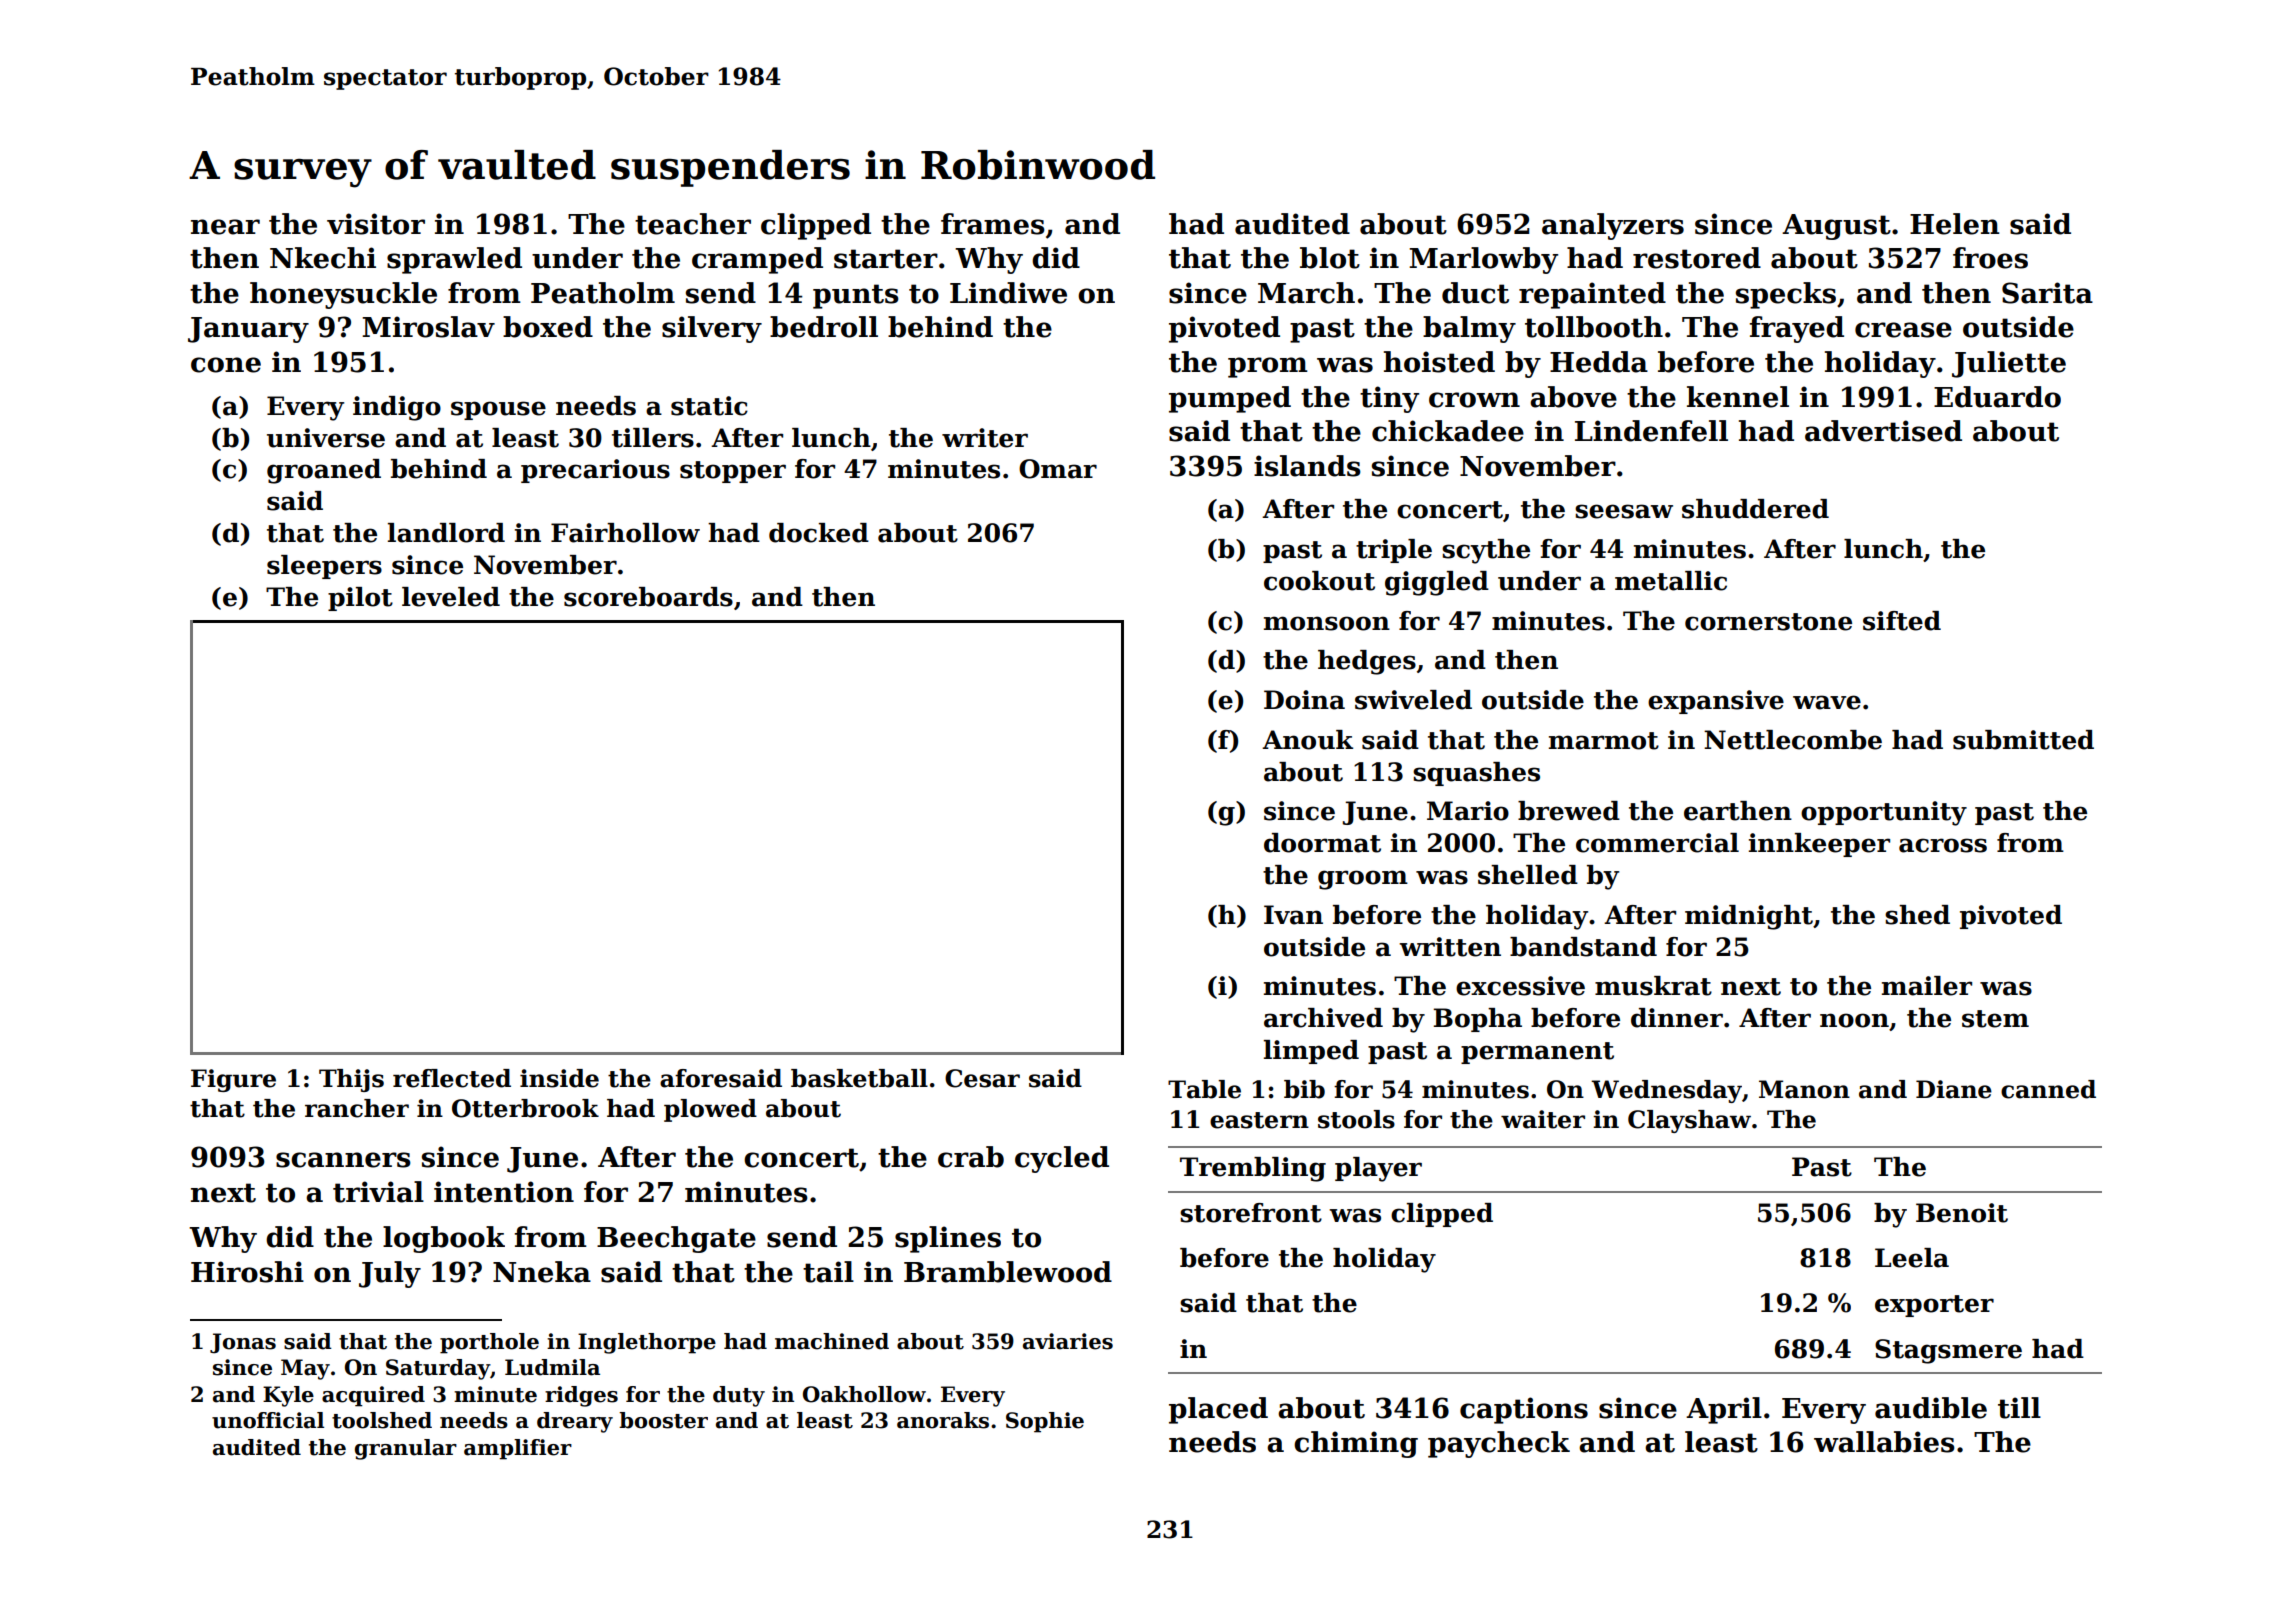 The height and width of the document is (1620, 2292). I want to click on Hiroshi, so click(247, 1272).
